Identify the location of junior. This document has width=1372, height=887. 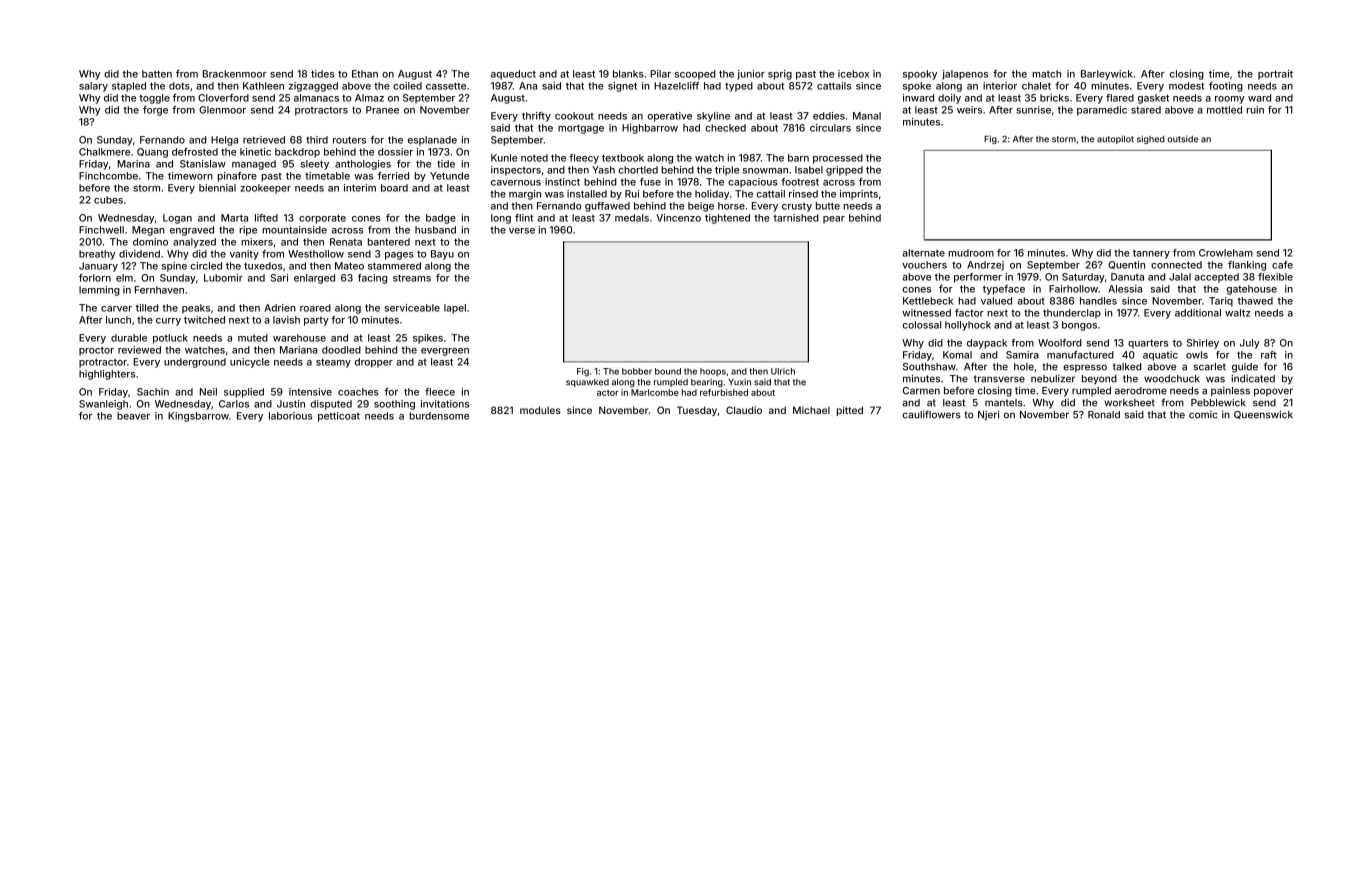
(751, 75).
